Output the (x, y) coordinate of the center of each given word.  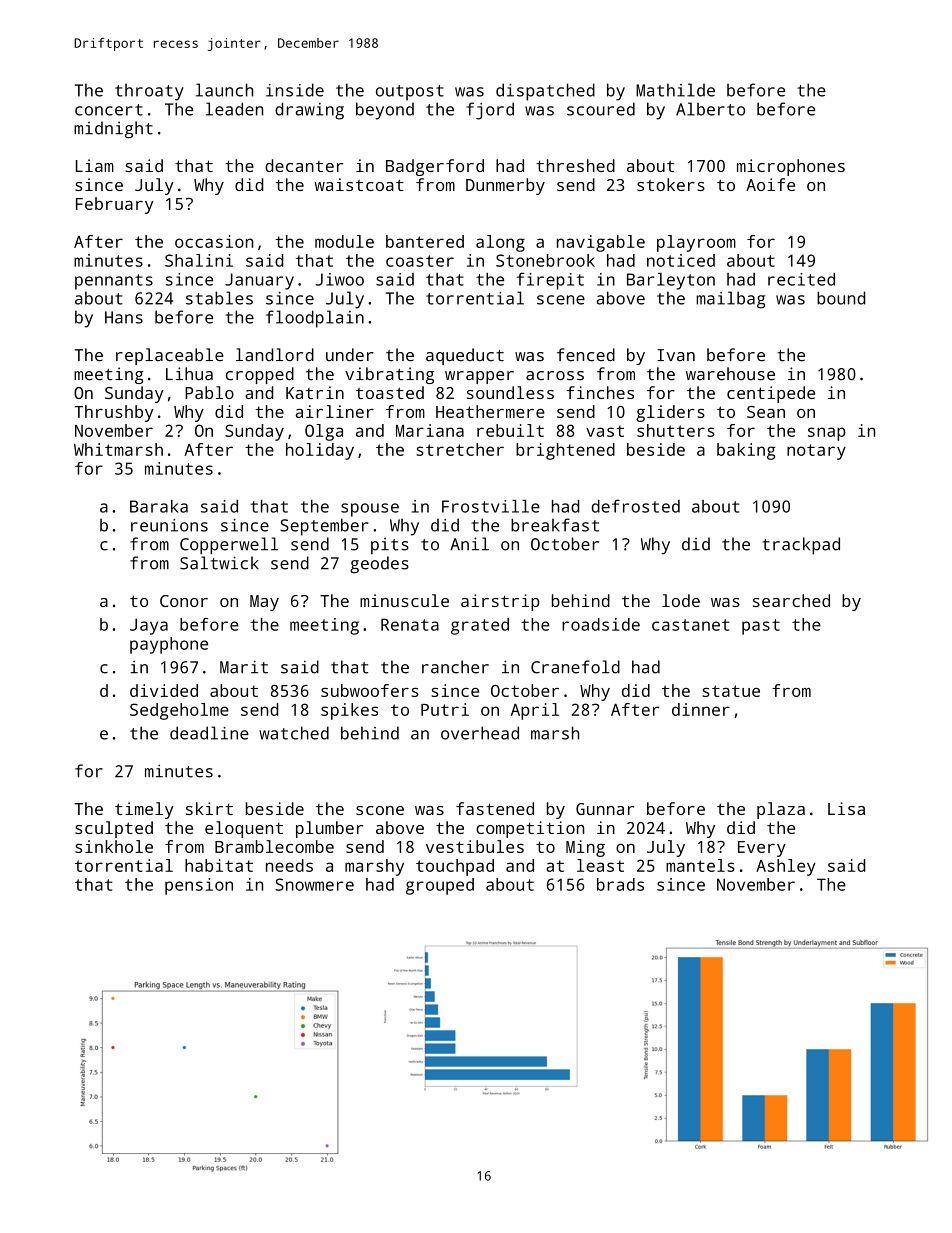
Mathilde (675, 90)
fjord (490, 111)
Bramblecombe (274, 846)
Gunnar (605, 809)
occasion (214, 241)
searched (791, 600)
